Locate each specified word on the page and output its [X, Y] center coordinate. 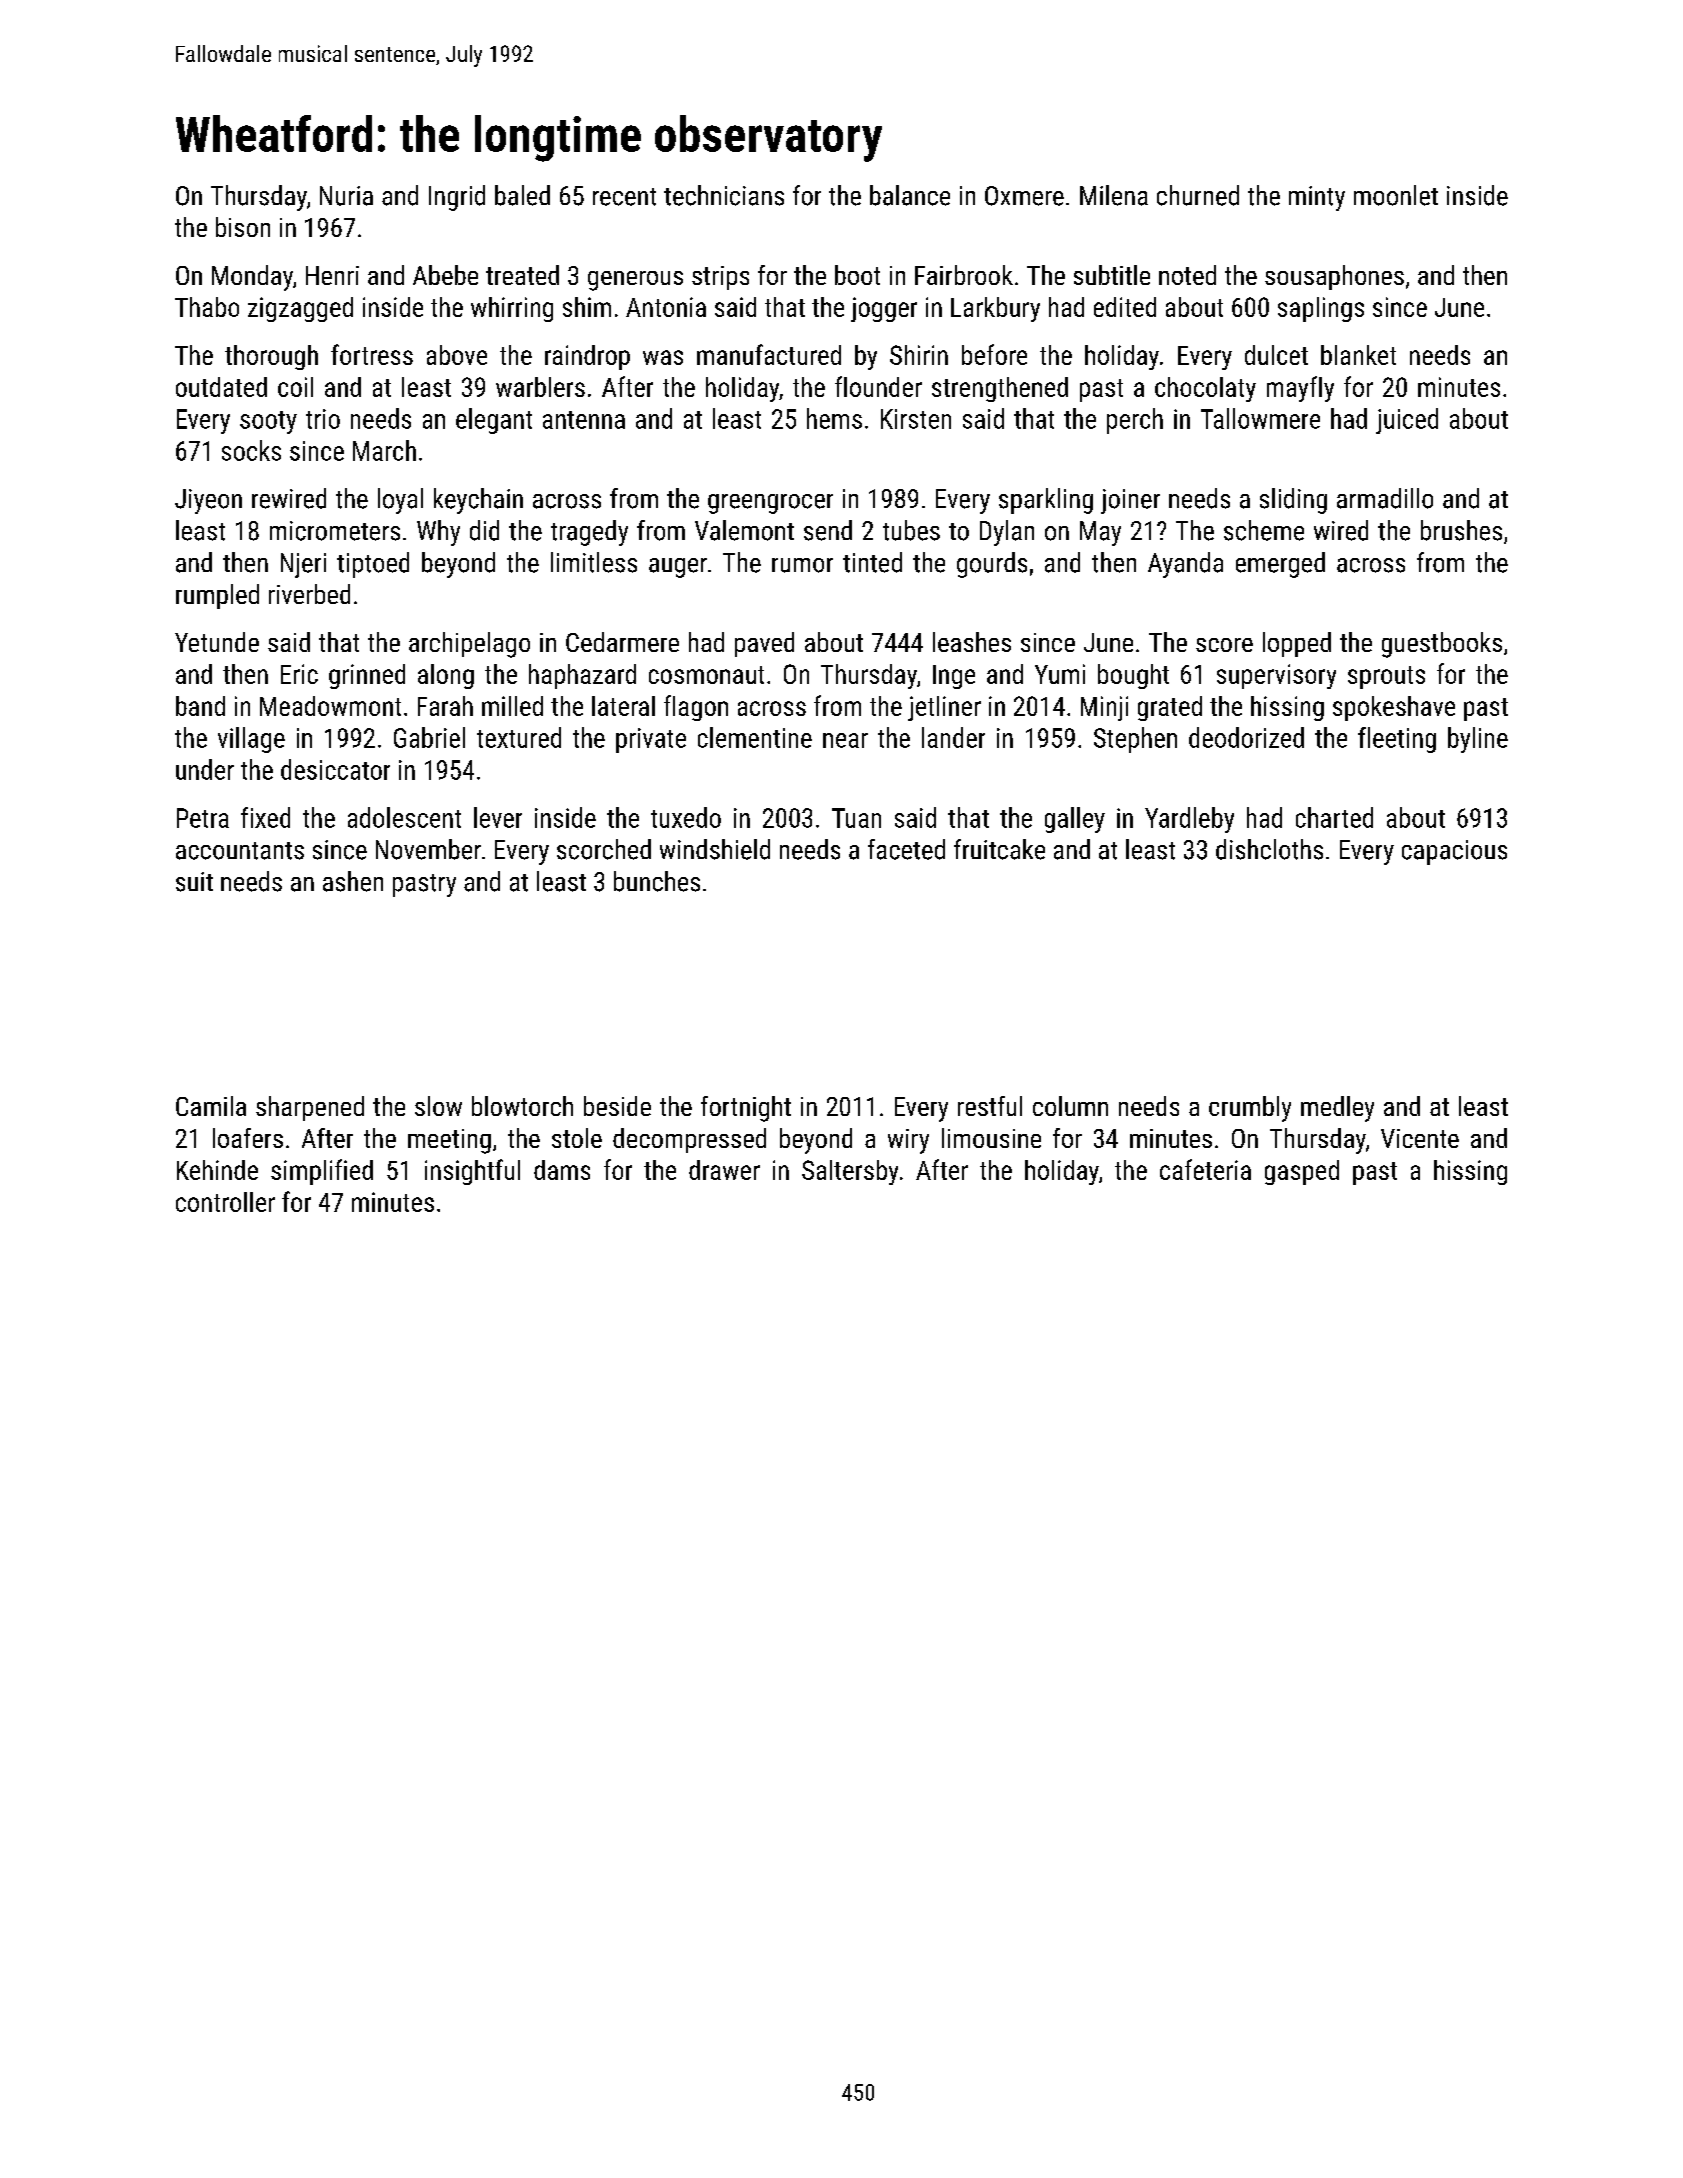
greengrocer [770, 504]
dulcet [1276, 355]
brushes [1461, 530]
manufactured [769, 354]
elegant [494, 421]
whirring [512, 309]
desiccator [335, 769]
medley [1337, 1109]
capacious [1454, 852]
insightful [472, 1172]
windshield [715, 849]
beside [617, 1106]
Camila [211, 1106]
